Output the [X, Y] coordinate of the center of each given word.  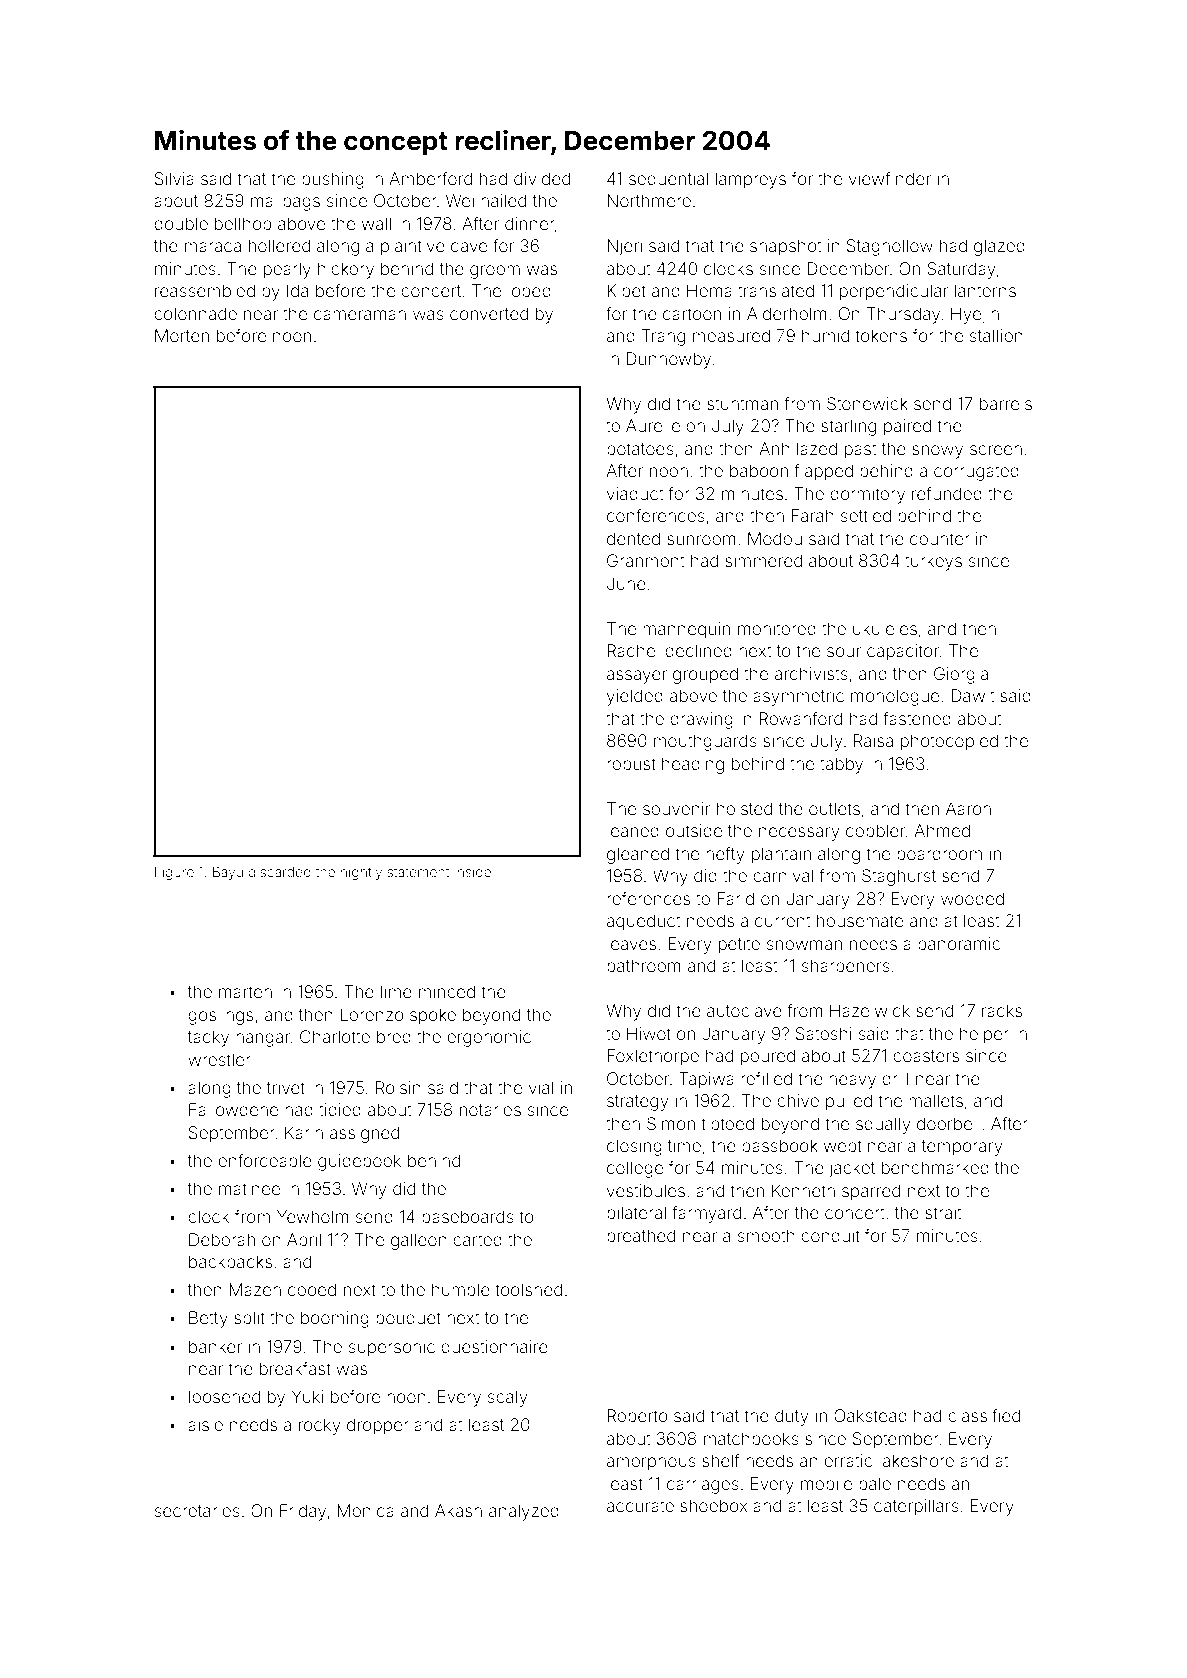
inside [473, 872]
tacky [208, 1038]
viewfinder [890, 178]
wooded [972, 898]
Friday [303, 1512]
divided [542, 178]
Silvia [174, 178]
